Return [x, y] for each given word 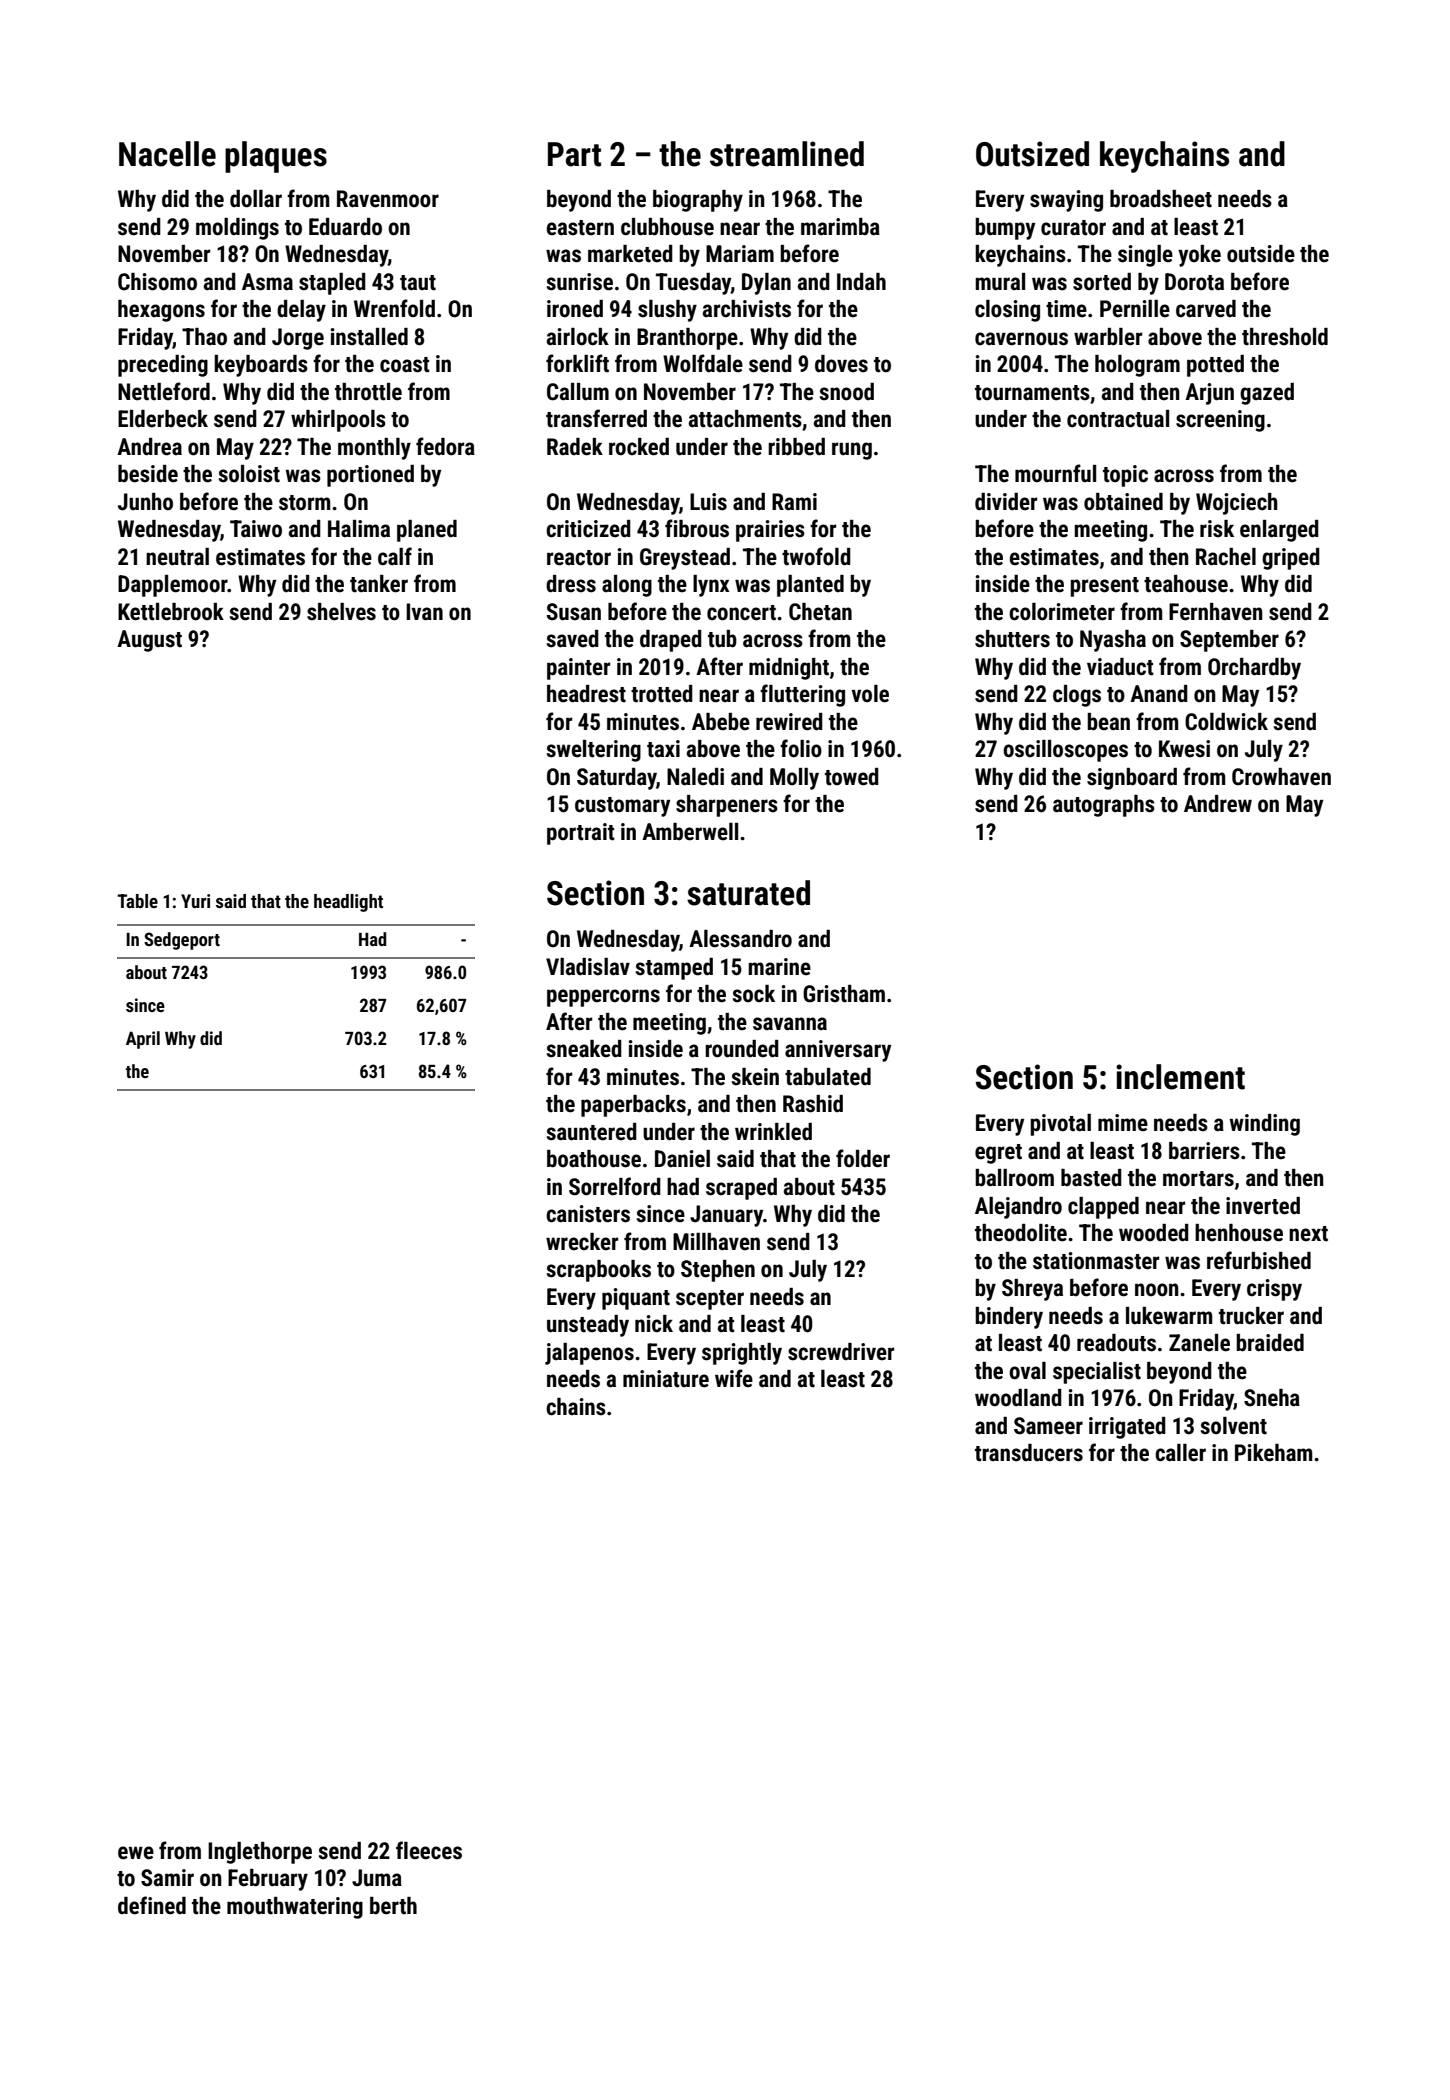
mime [1123, 1123]
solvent [1233, 1426]
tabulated [828, 1077]
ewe [136, 1853]
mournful [1055, 473]
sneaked [584, 1049]
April [143, 1040]
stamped [674, 969]
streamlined [787, 154]
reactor [579, 558]
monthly [374, 449]
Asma [267, 282]
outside [1261, 254]
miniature [666, 1379]
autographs [1104, 806]
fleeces [429, 1850]
